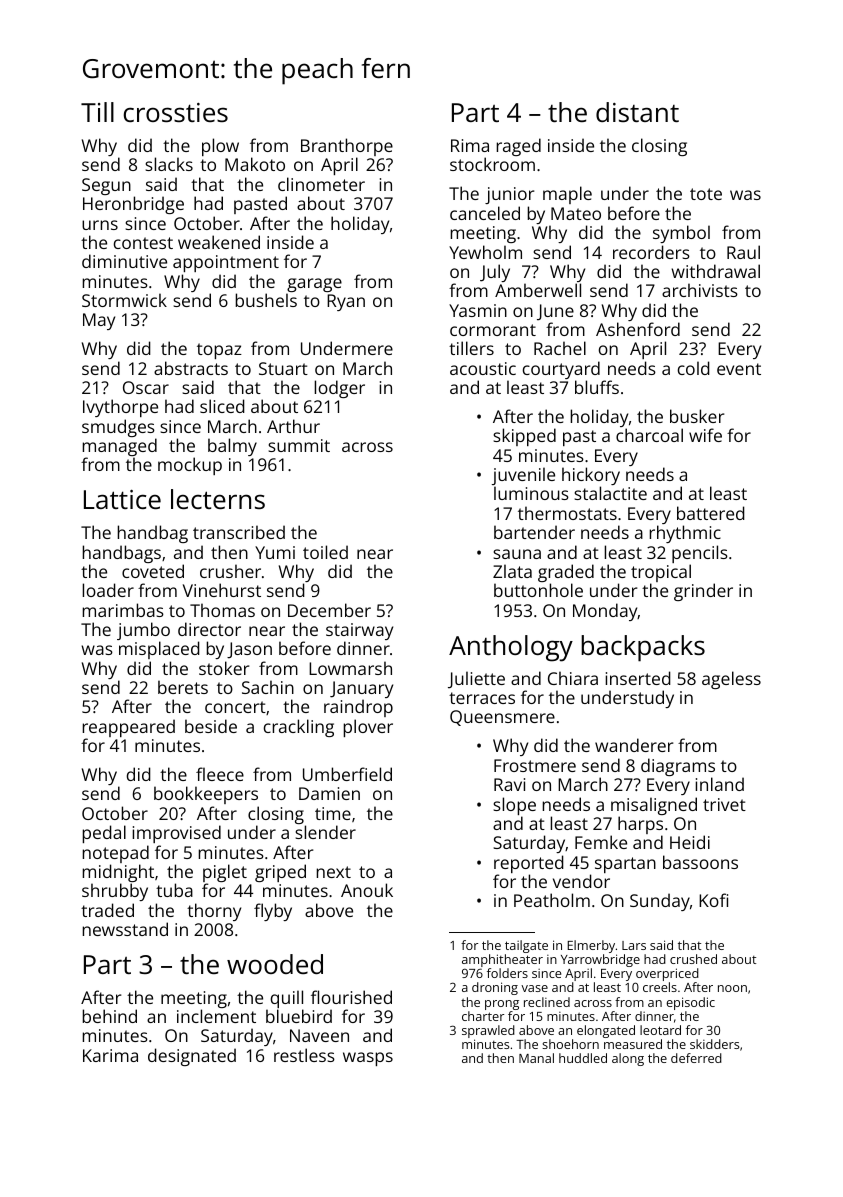  I want to click on Queensmere, so click(502, 718).
